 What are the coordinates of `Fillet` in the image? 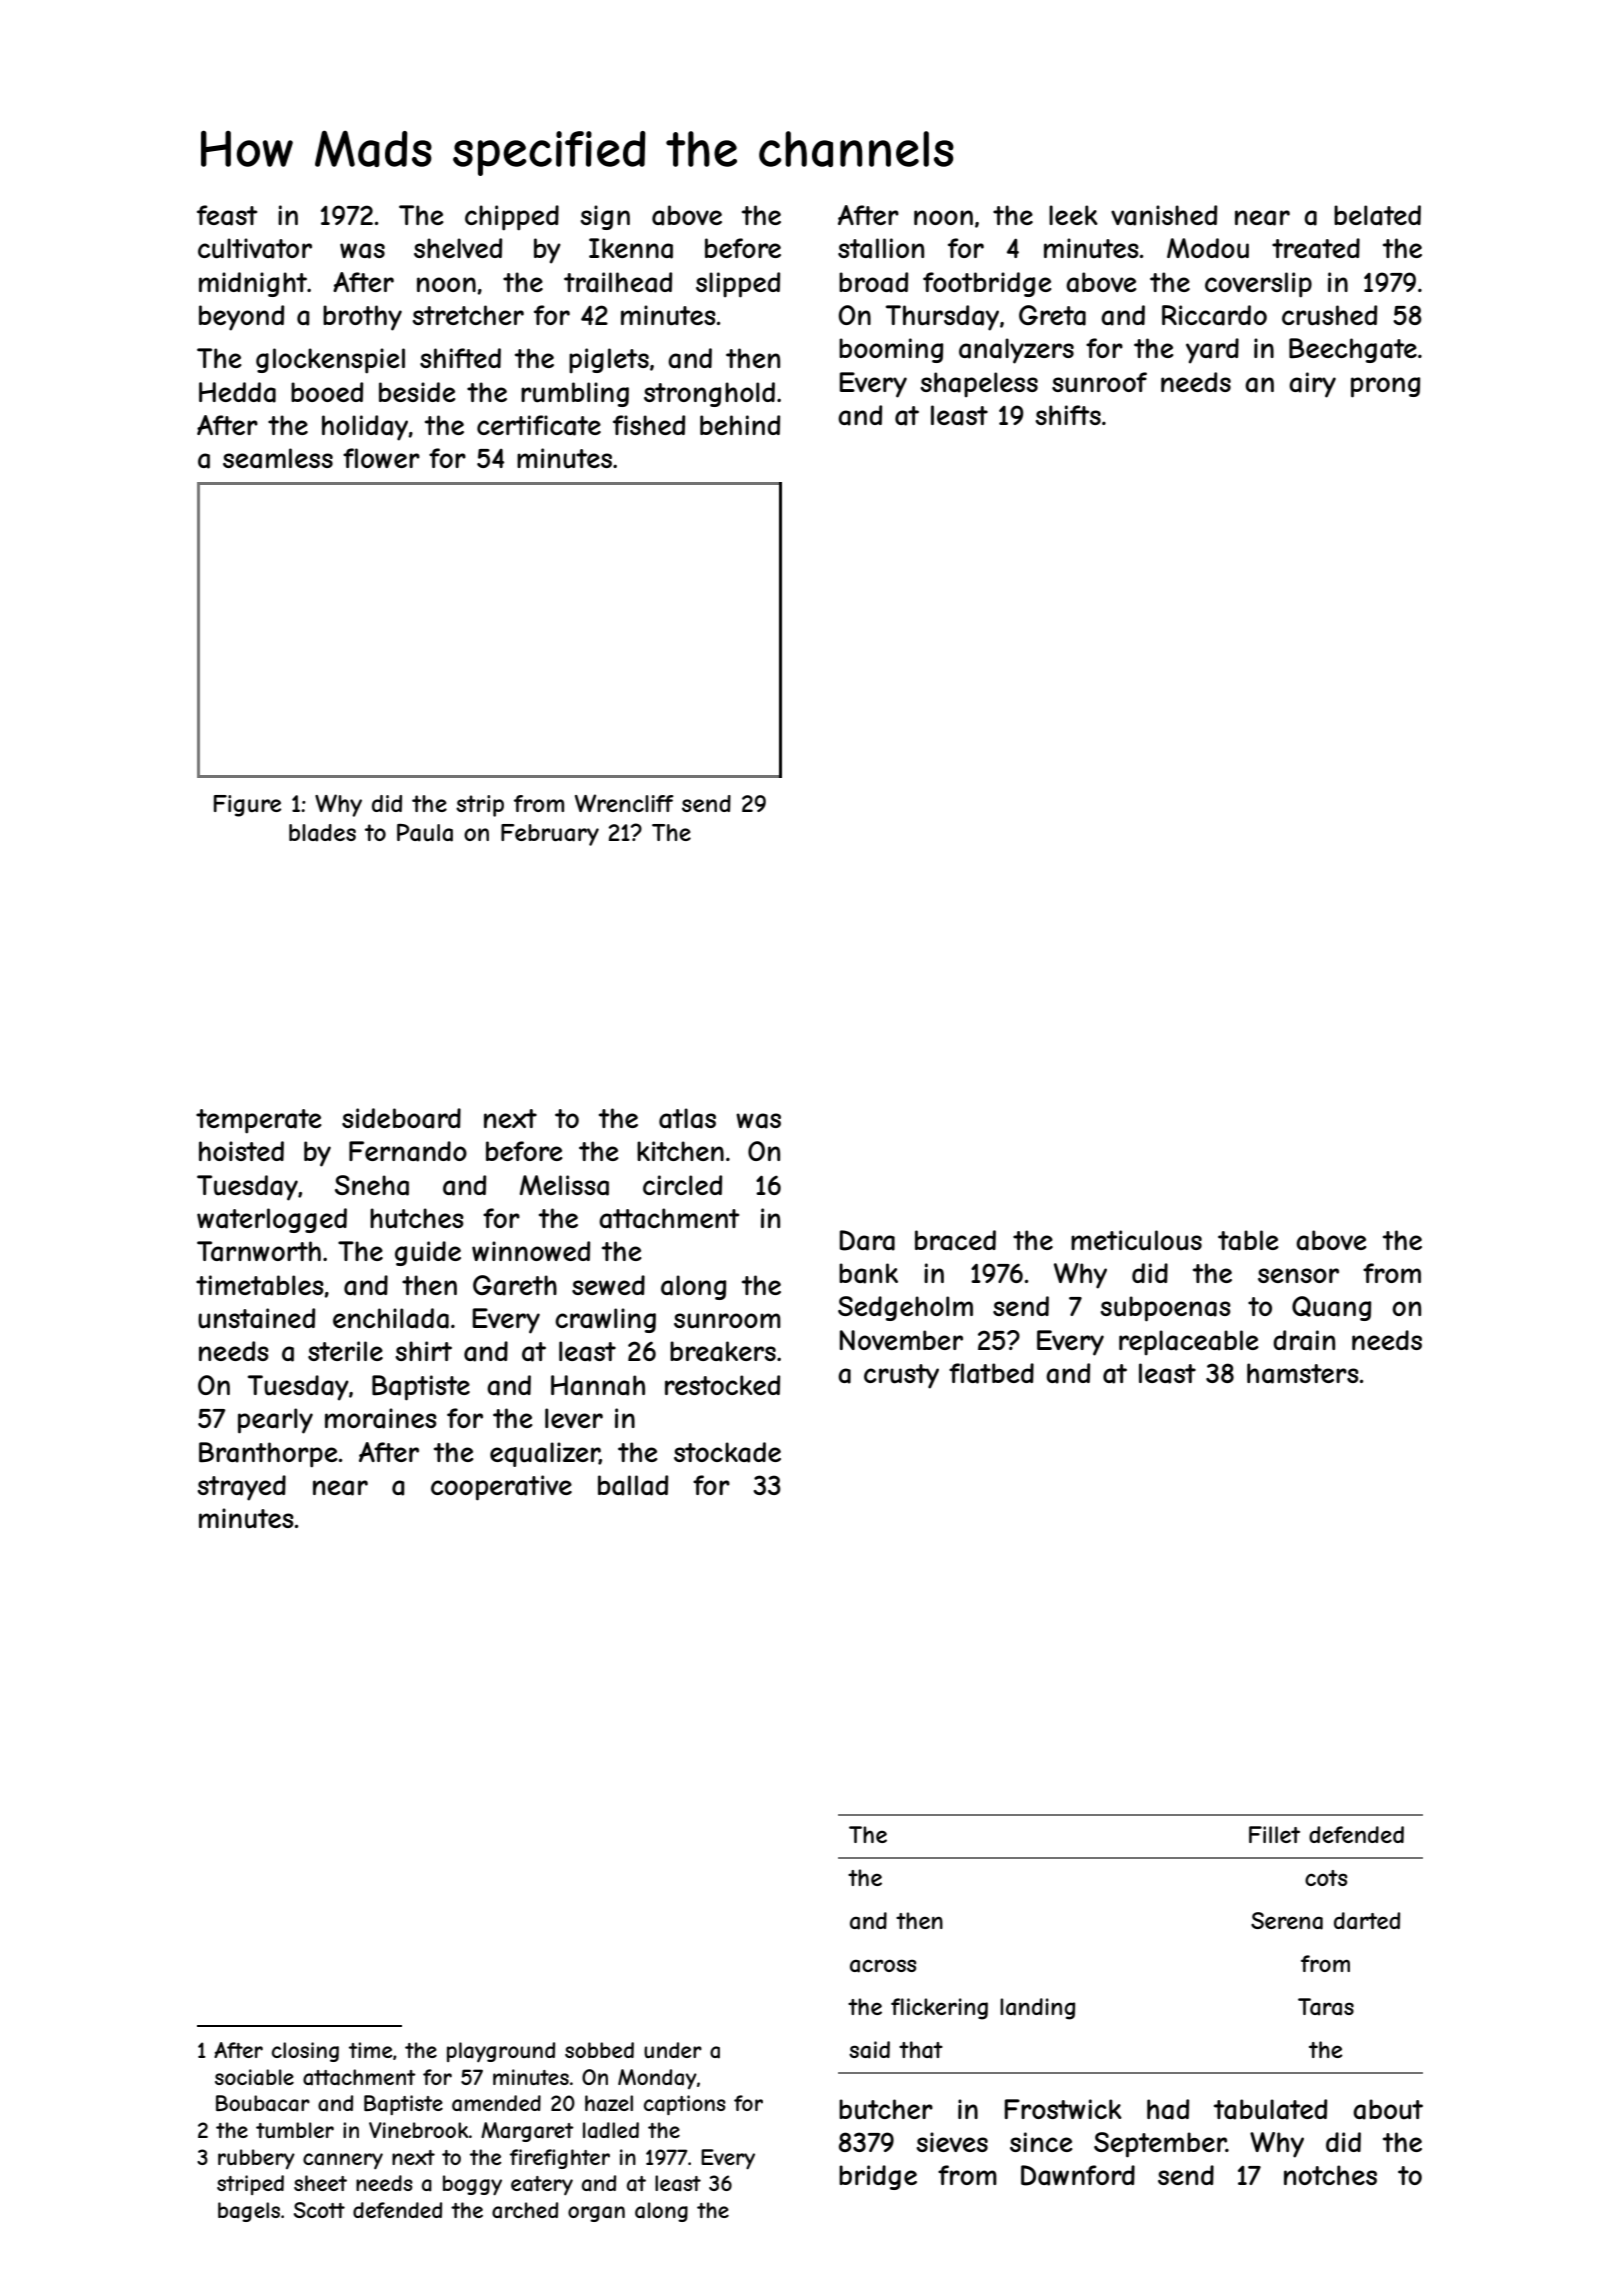 It's located at (1274, 1834).
